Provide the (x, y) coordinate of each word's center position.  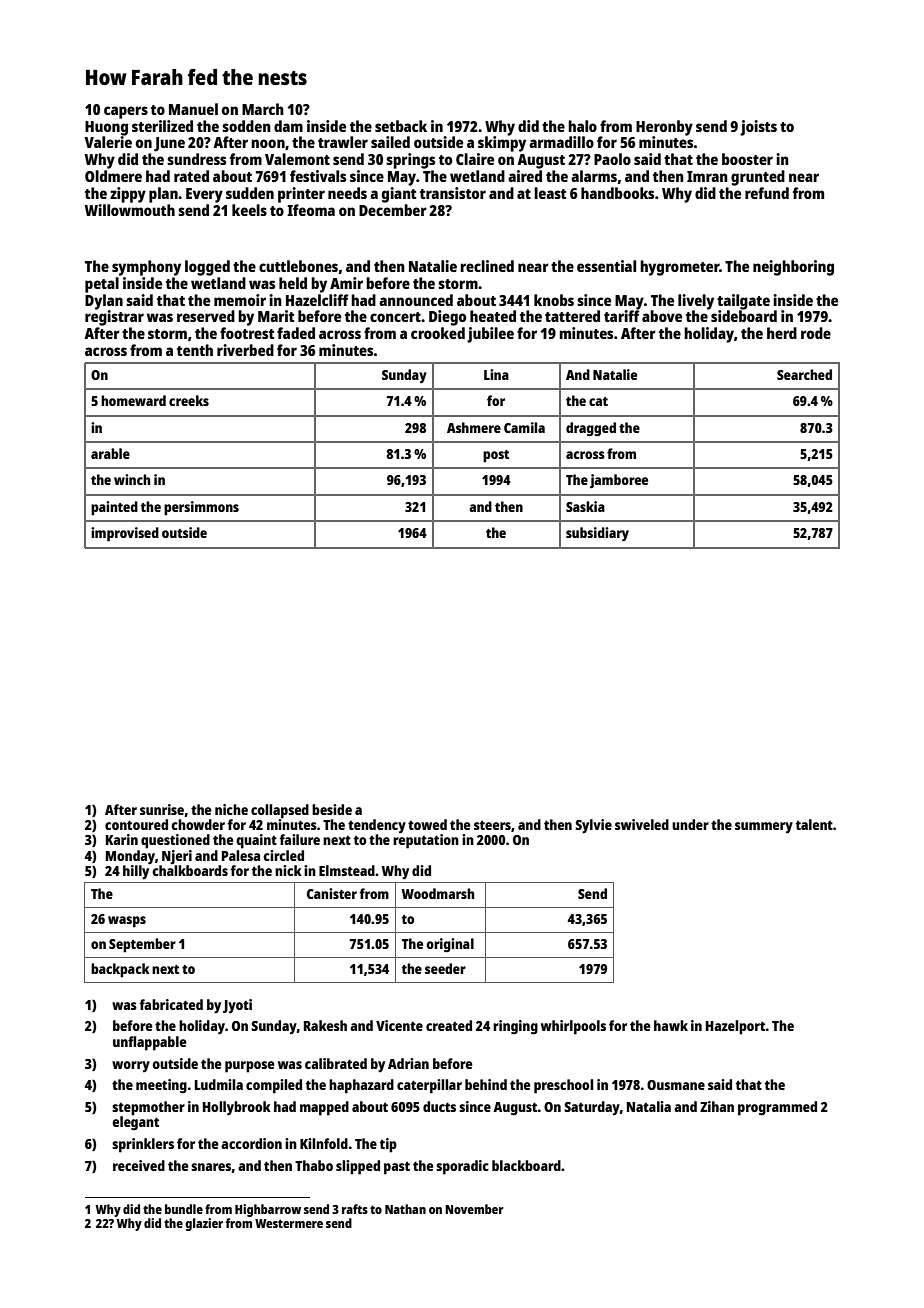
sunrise (162, 809)
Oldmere (113, 176)
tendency (377, 826)
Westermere (289, 1223)
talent (814, 824)
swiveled (642, 824)
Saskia (585, 506)
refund (767, 193)
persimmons (201, 508)
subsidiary (597, 534)
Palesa (241, 855)
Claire (475, 159)
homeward (133, 400)
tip (388, 1145)
